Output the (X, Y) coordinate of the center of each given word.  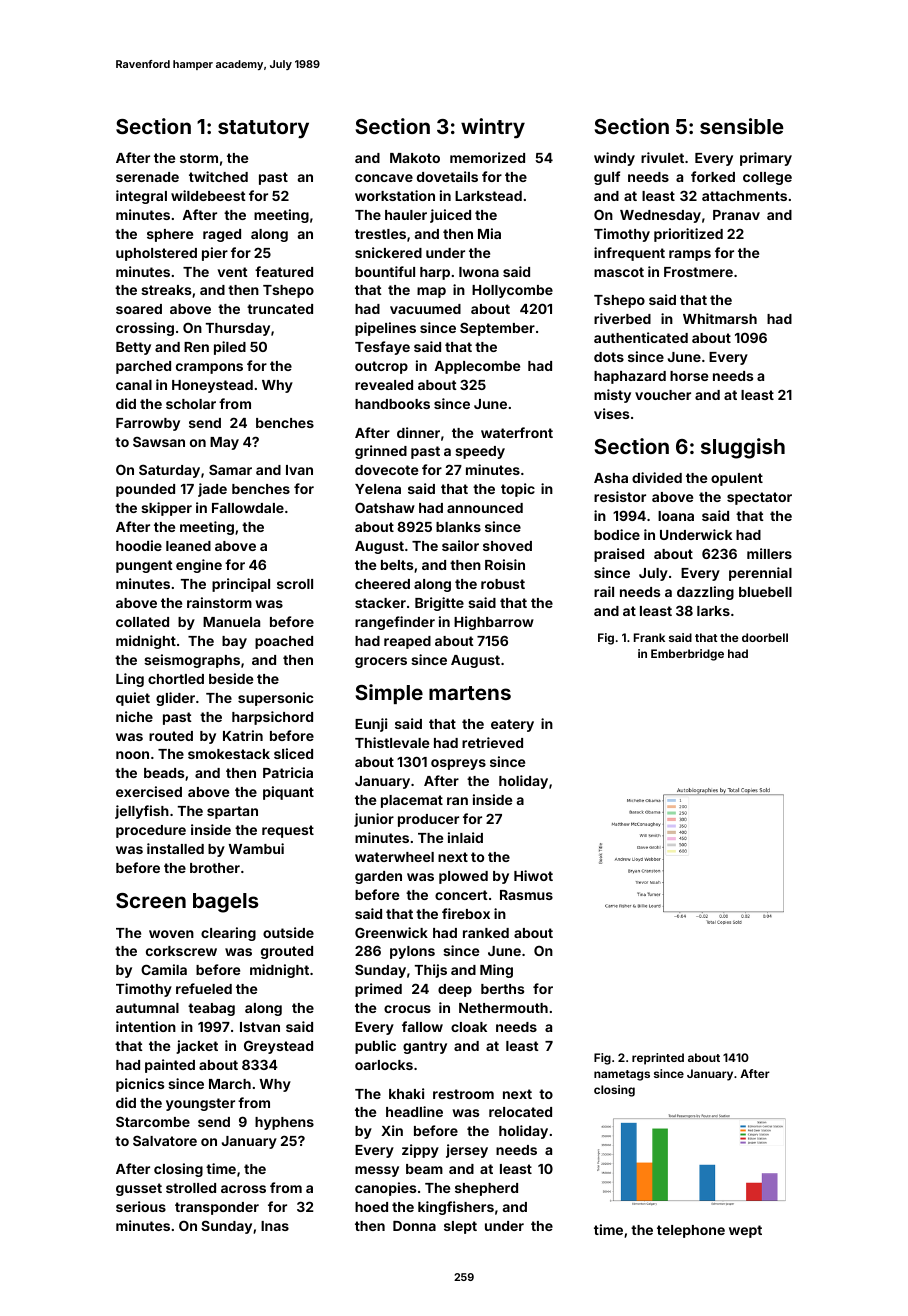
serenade (147, 177)
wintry (493, 128)
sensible (742, 126)
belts (397, 565)
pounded (145, 490)
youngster (200, 1104)
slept (460, 1227)
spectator (759, 498)
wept (745, 1231)
